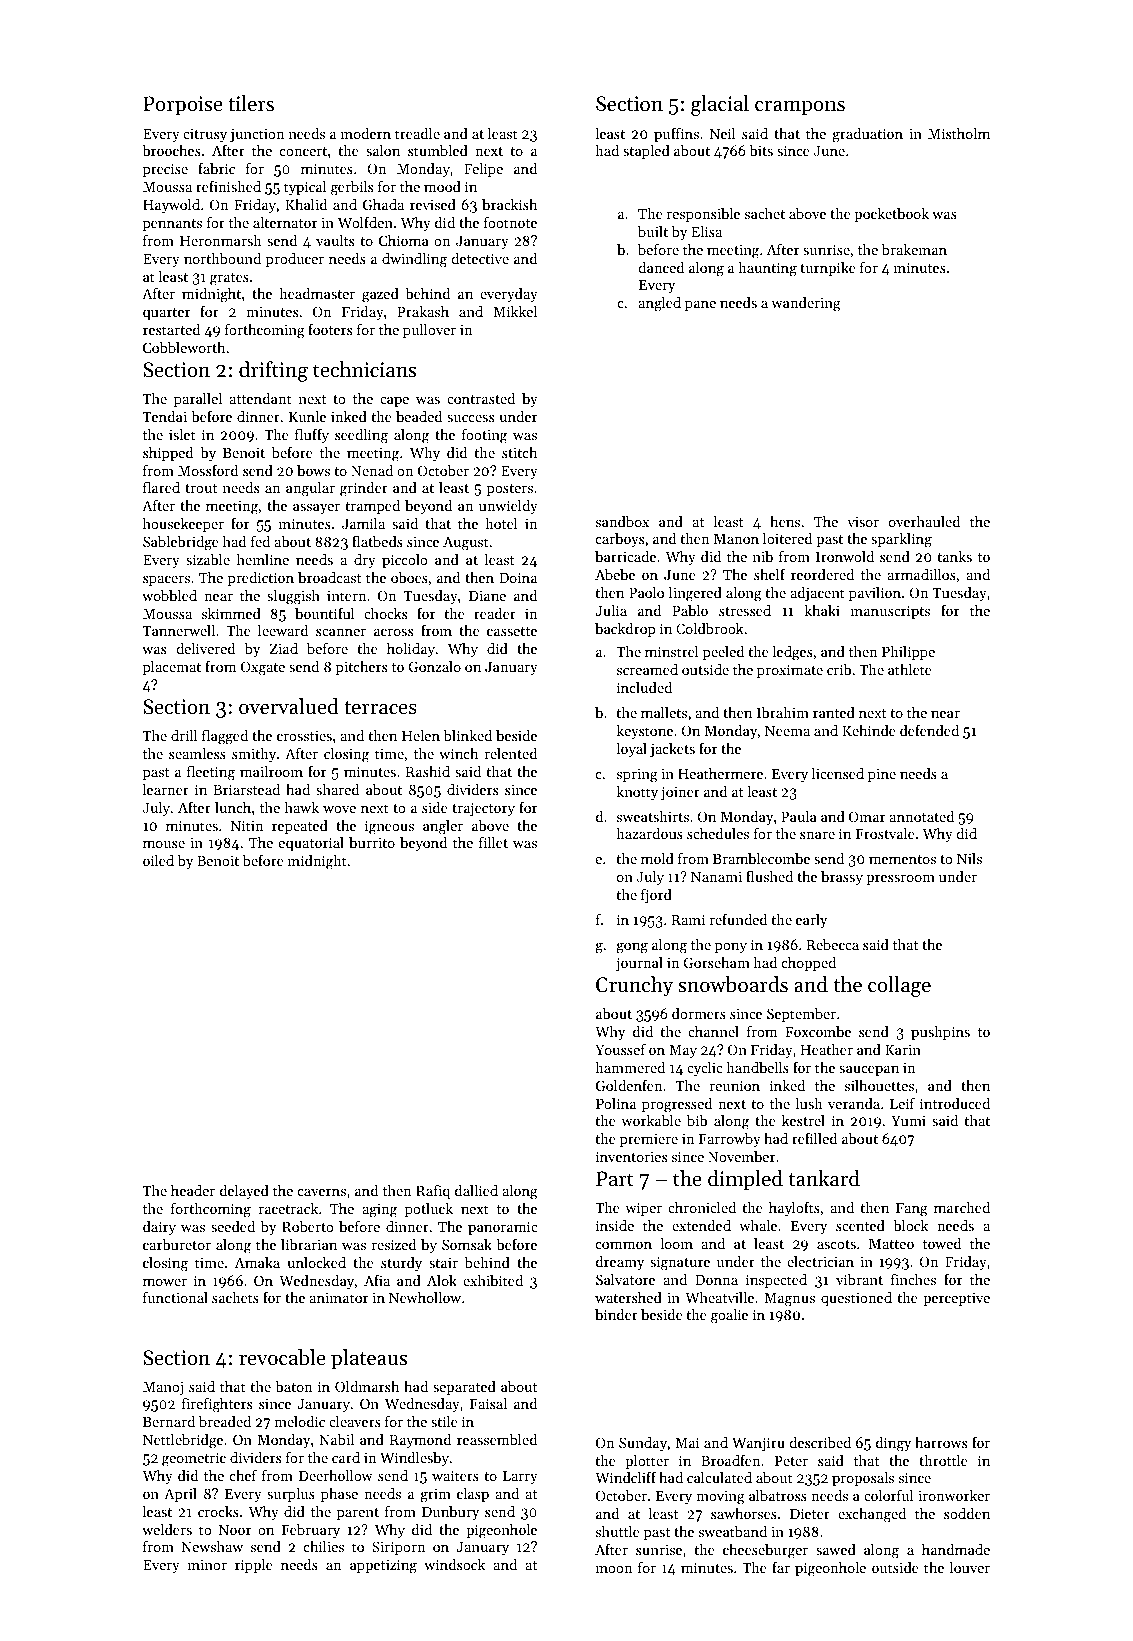 This document has height=1641, width=1133. Describe the element at coordinates (763, 556) in the document. I see `nib` at that location.
